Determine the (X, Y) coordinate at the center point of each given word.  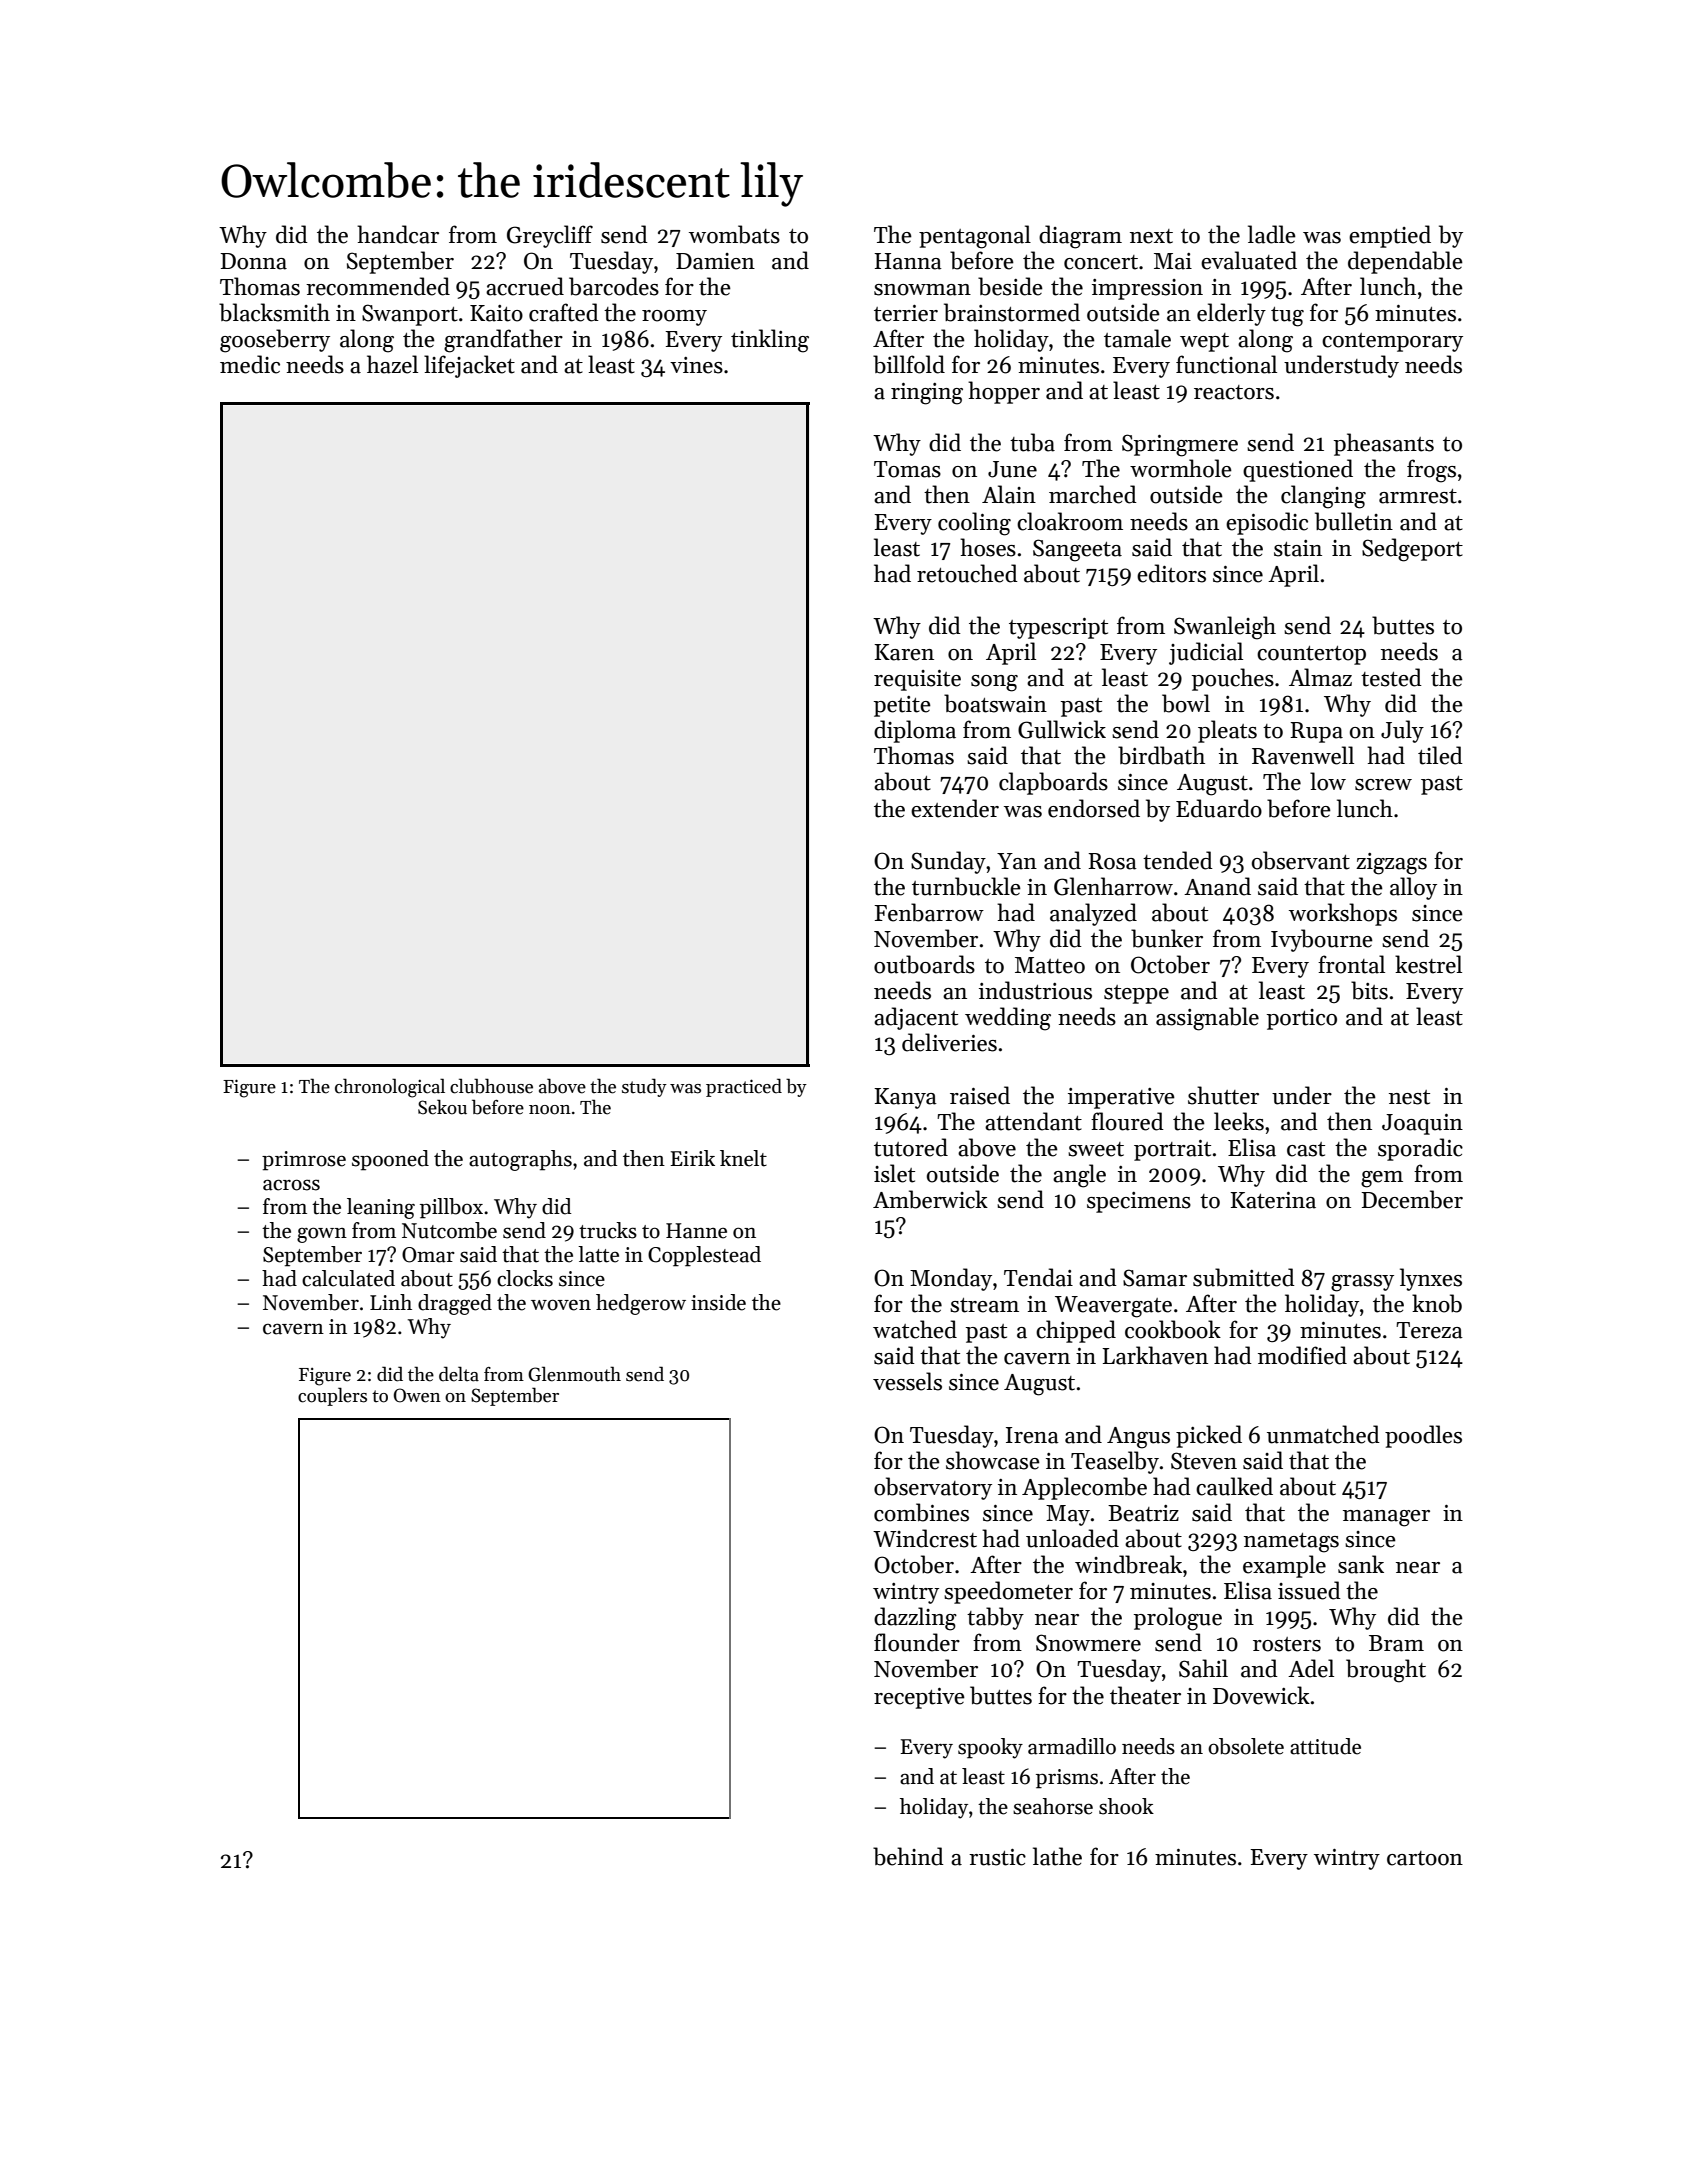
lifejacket (469, 366)
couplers (332, 1396)
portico (1302, 1019)
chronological (390, 1088)
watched (915, 1329)
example (1284, 1566)
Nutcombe (449, 1230)
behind (908, 1856)
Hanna (908, 261)
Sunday (948, 862)
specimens (1139, 1202)
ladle (1272, 234)
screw (1383, 785)
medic (250, 364)
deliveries (949, 1042)
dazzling (915, 1619)
